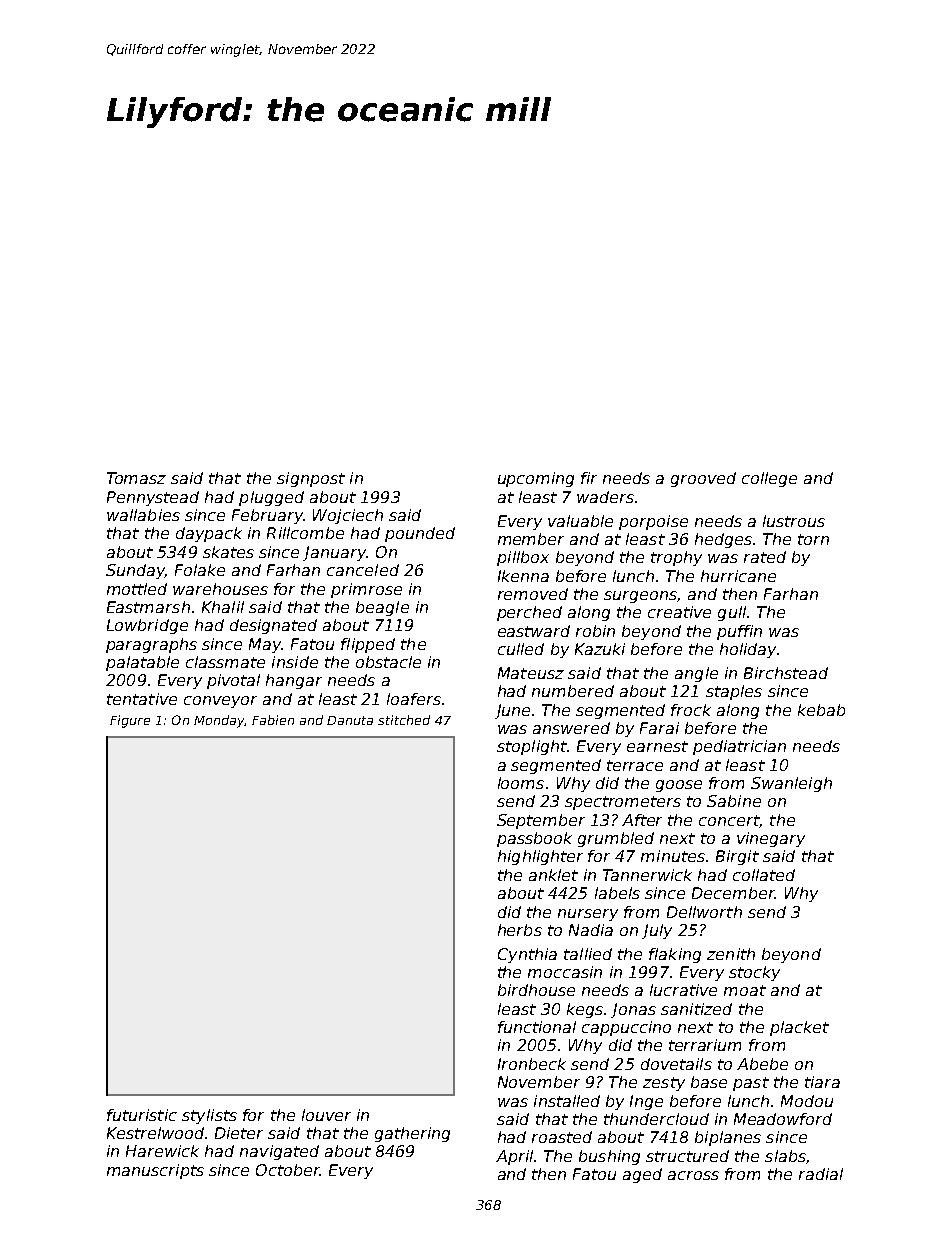 This screenshot has height=1233, width=952. Describe the element at coordinates (279, 1152) in the screenshot. I see `navigated` at that location.
